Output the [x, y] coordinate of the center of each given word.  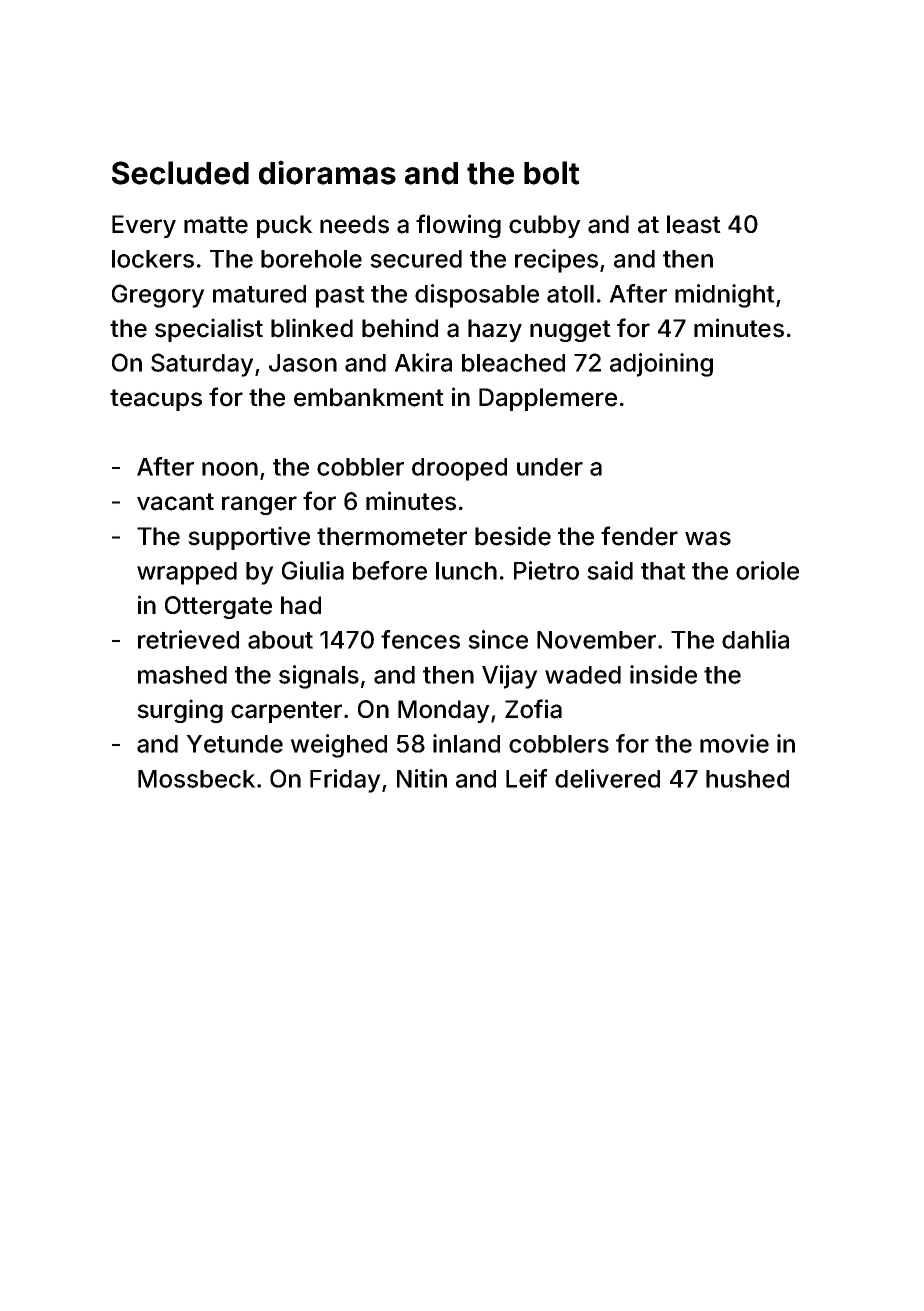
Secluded [180, 173]
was [708, 538]
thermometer [392, 536]
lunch [466, 571]
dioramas [327, 172]
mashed [182, 675]
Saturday [202, 365]
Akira [423, 362]
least [694, 224]
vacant [175, 502]
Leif [527, 778]
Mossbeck [197, 779]
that [663, 571]
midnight [725, 296]
